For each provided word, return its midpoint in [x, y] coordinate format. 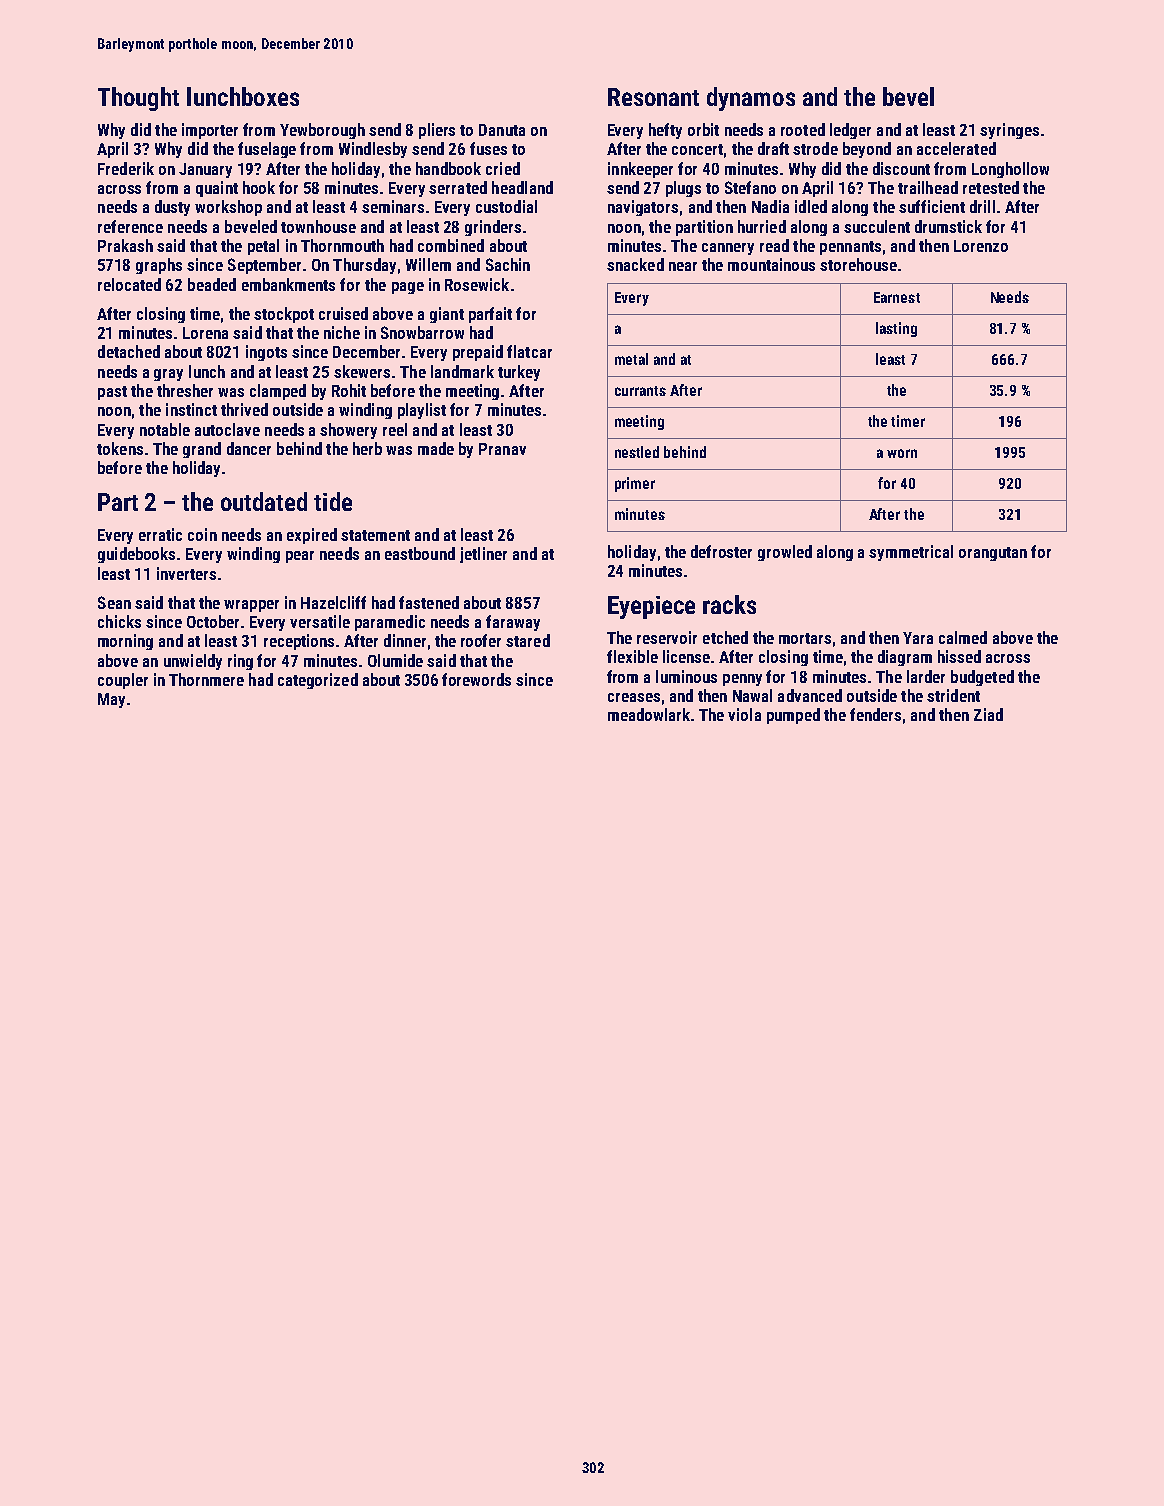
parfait [490, 315]
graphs [159, 266]
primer [635, 484]
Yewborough [322, 131]
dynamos [751, 99]
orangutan [993, 554]
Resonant [653, 97]
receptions [299, 642]
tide [333, 501]
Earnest [897, 297]
